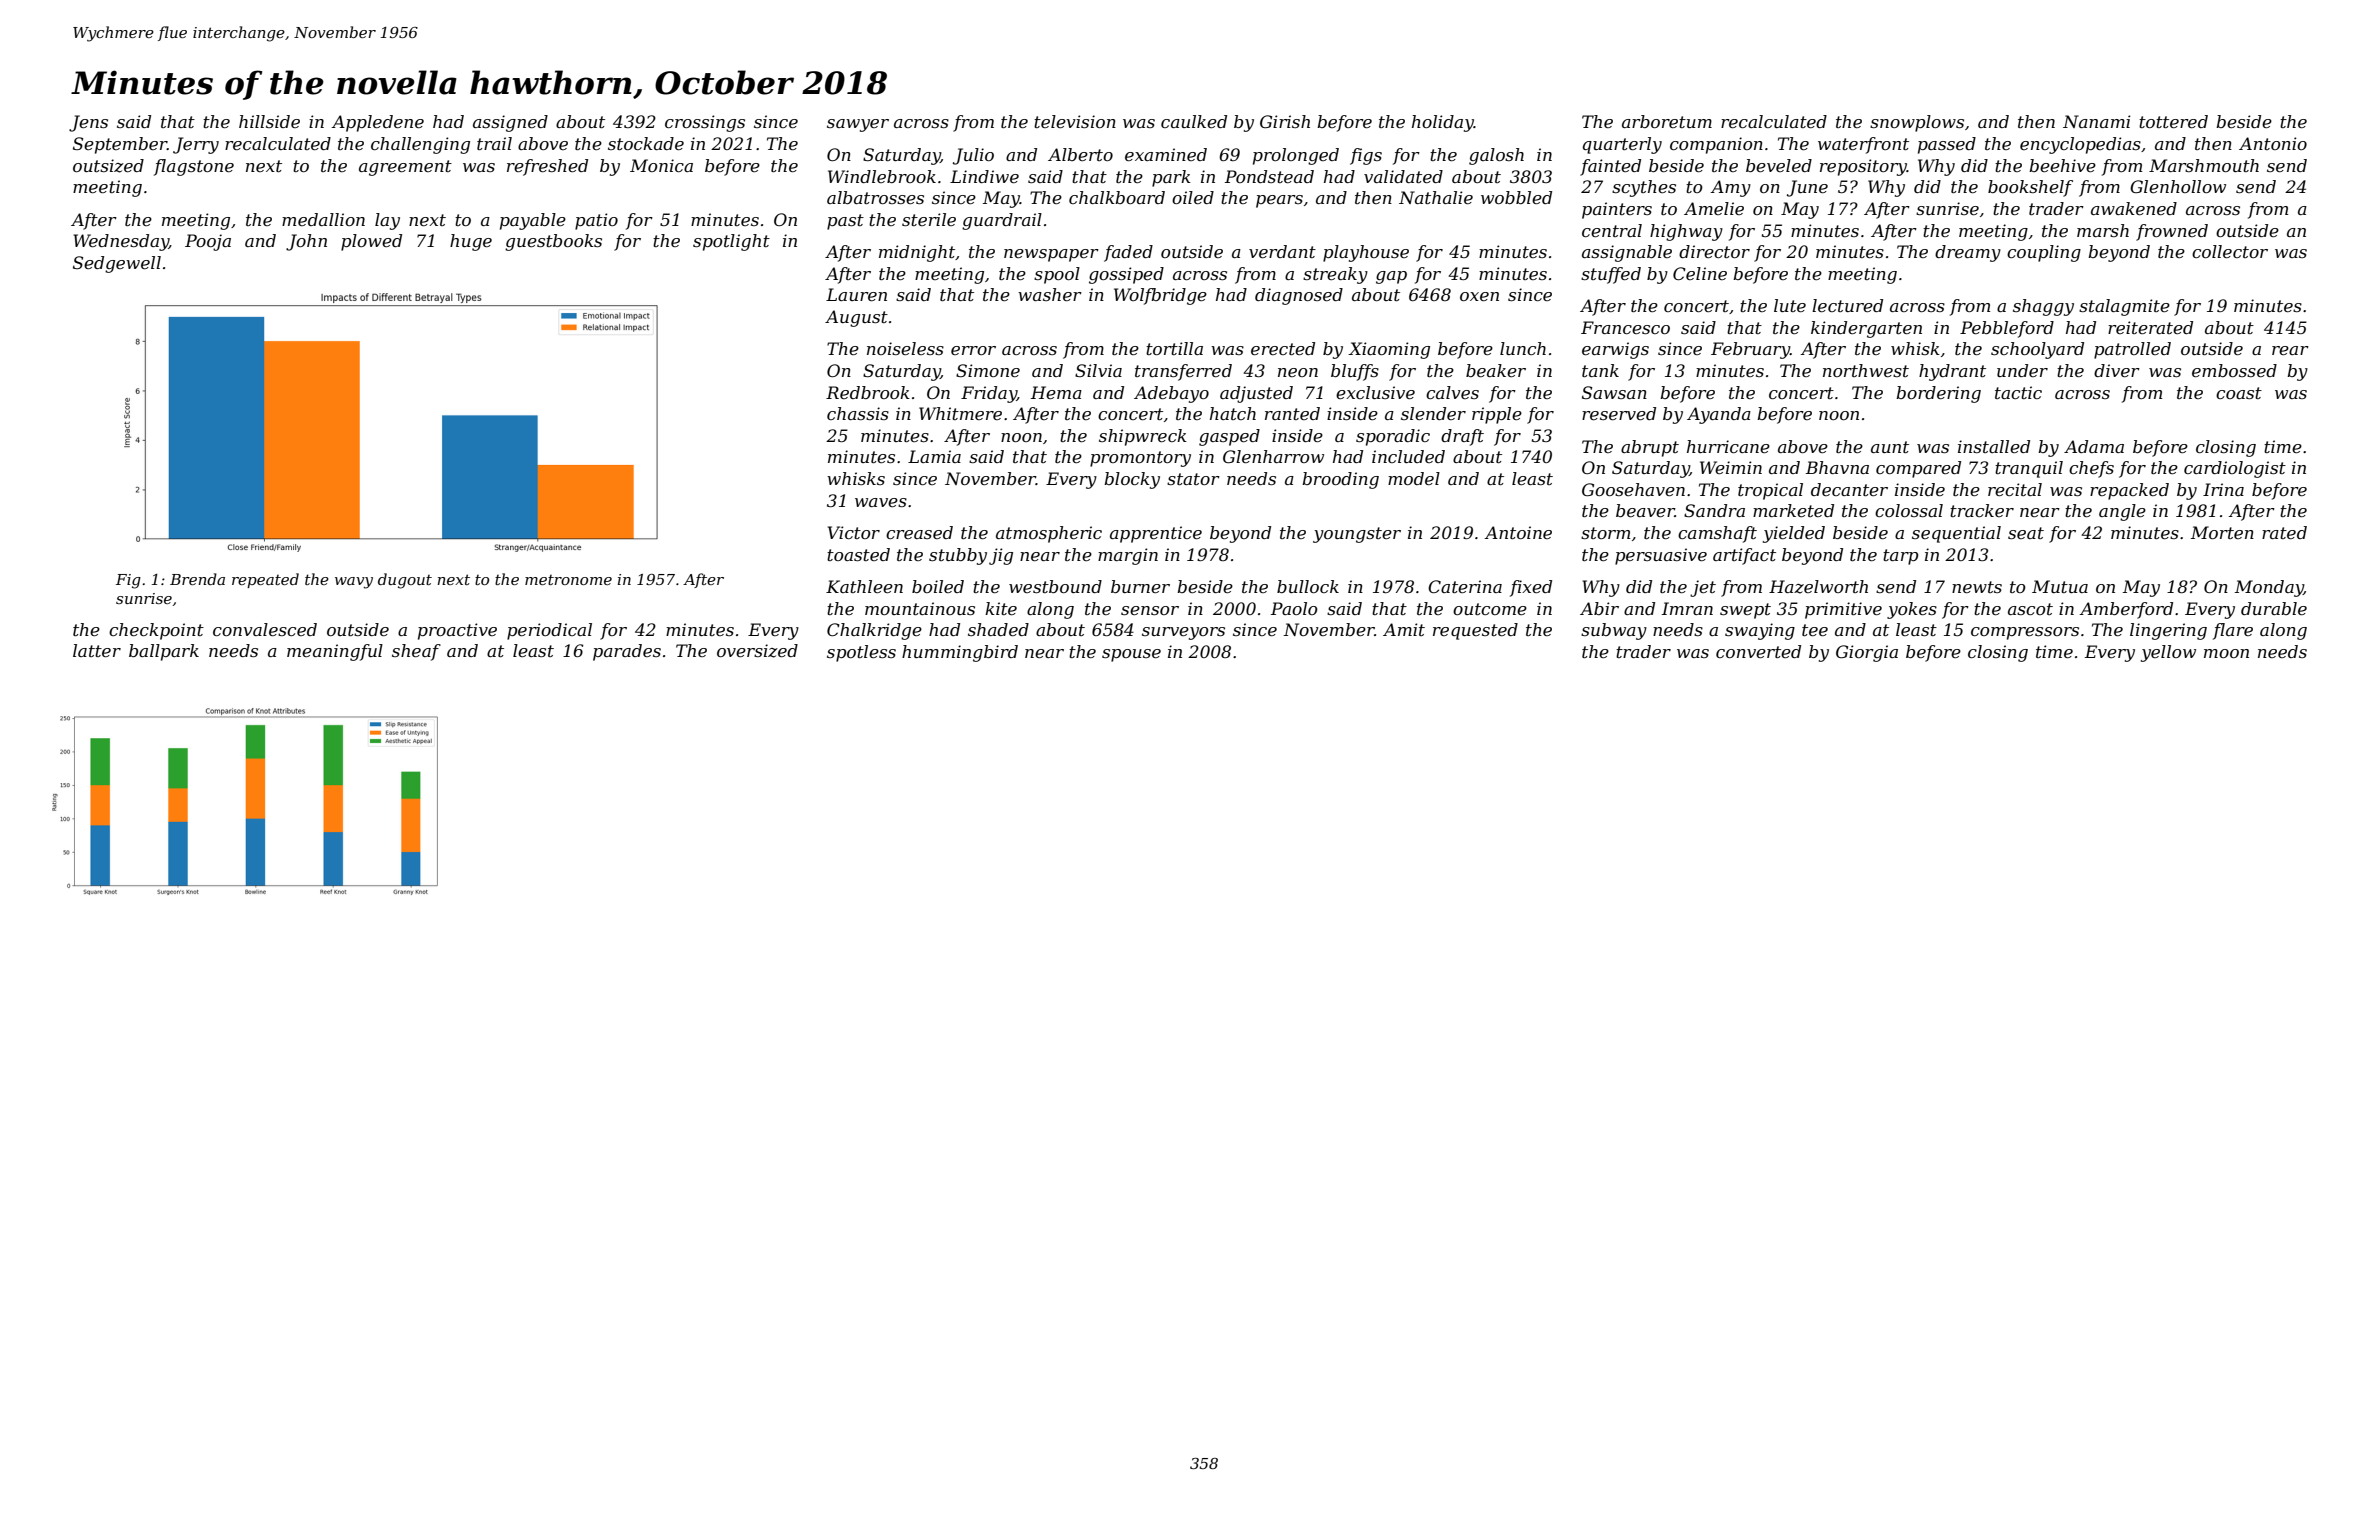 The height and width of the screenshot is (1540, 2380). What do you see at coordinates (2043, 307) in the screenshot?
I see `shaggy` at bounding box center [2043, 307].
